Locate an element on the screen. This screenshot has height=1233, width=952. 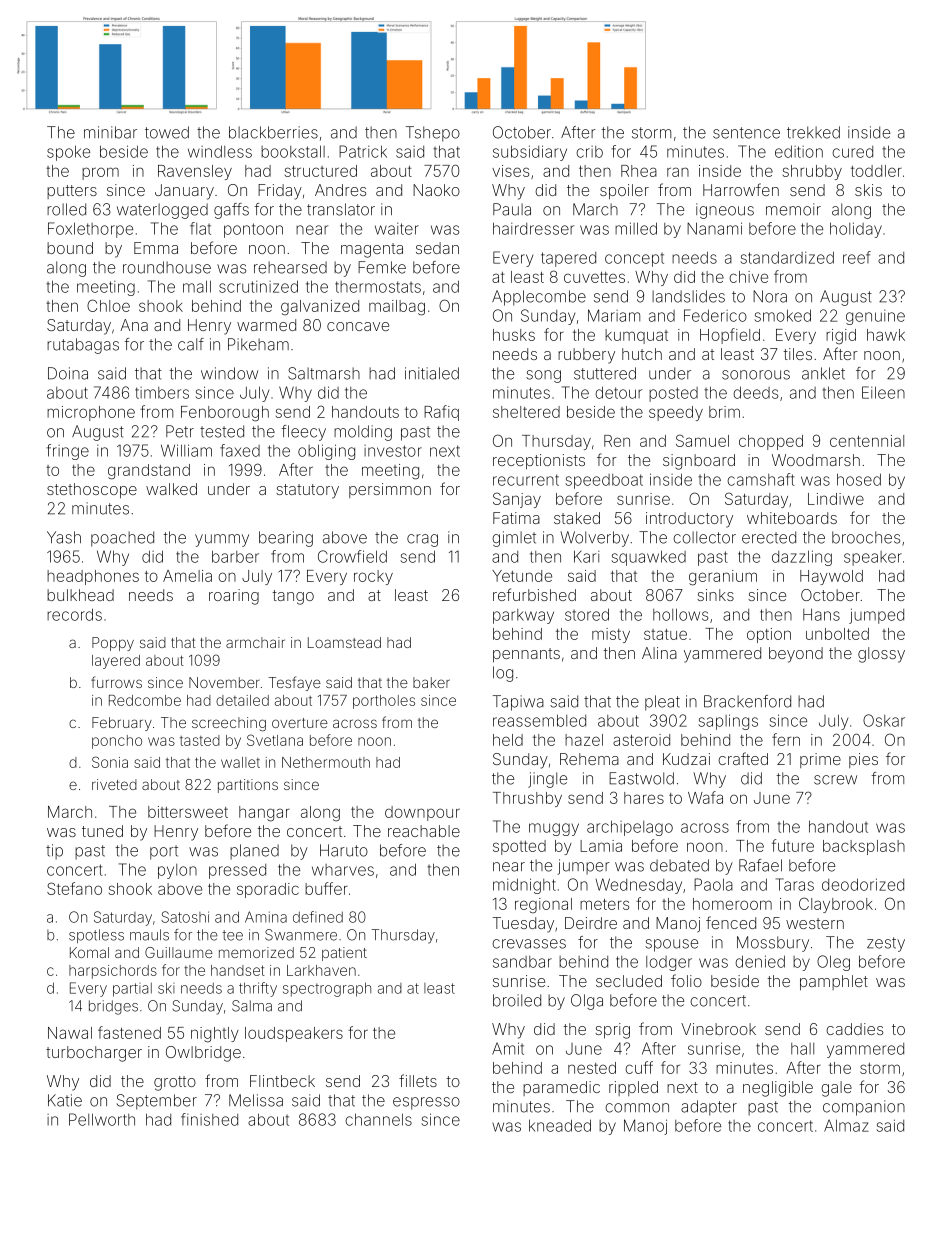
receptionists is located at coordinates (539, 461).
